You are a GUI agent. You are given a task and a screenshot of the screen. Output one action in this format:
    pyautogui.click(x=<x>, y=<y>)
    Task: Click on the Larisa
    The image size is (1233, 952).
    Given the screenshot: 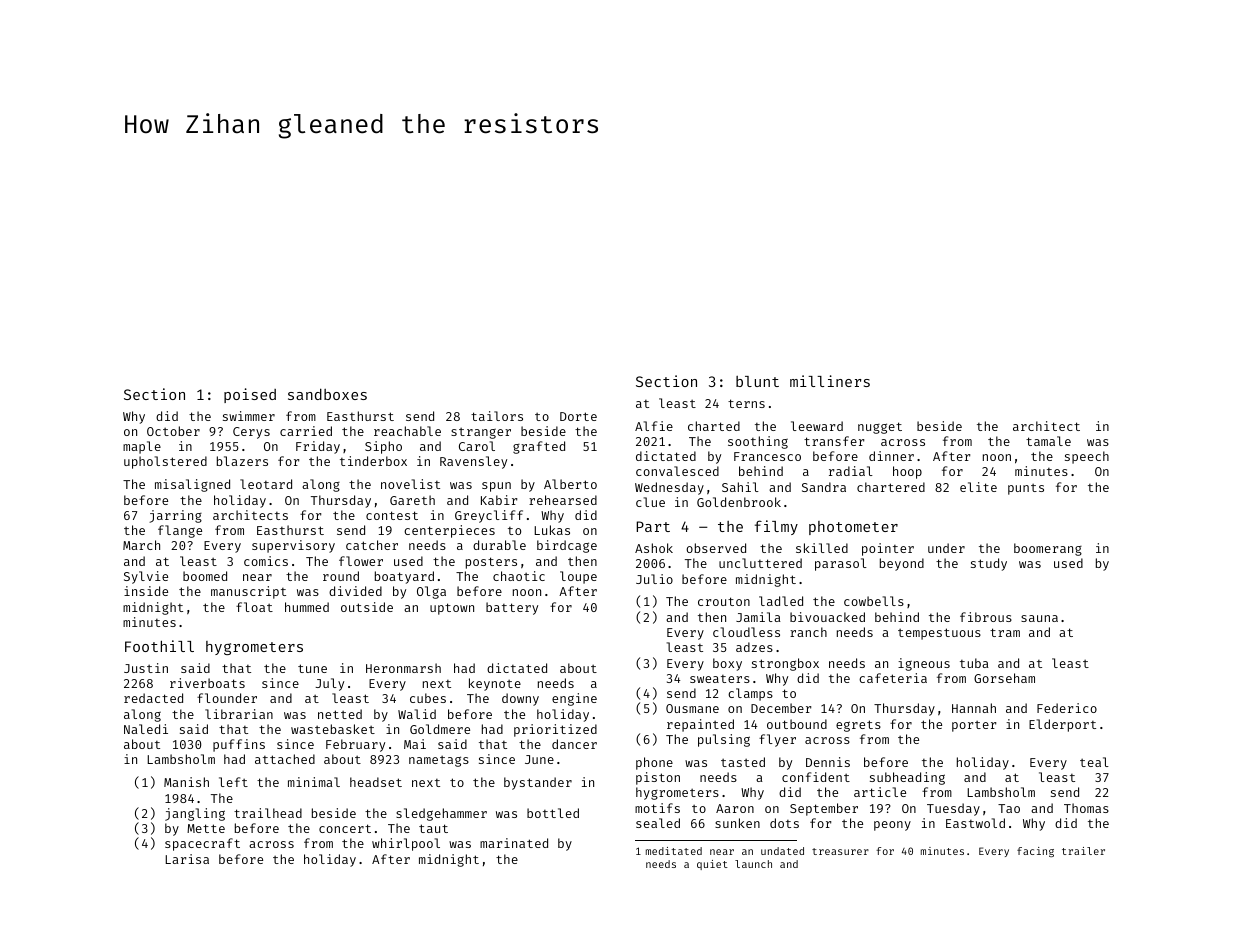 What is the action you would take?
    pyautogui.click(x=187, y=859)
